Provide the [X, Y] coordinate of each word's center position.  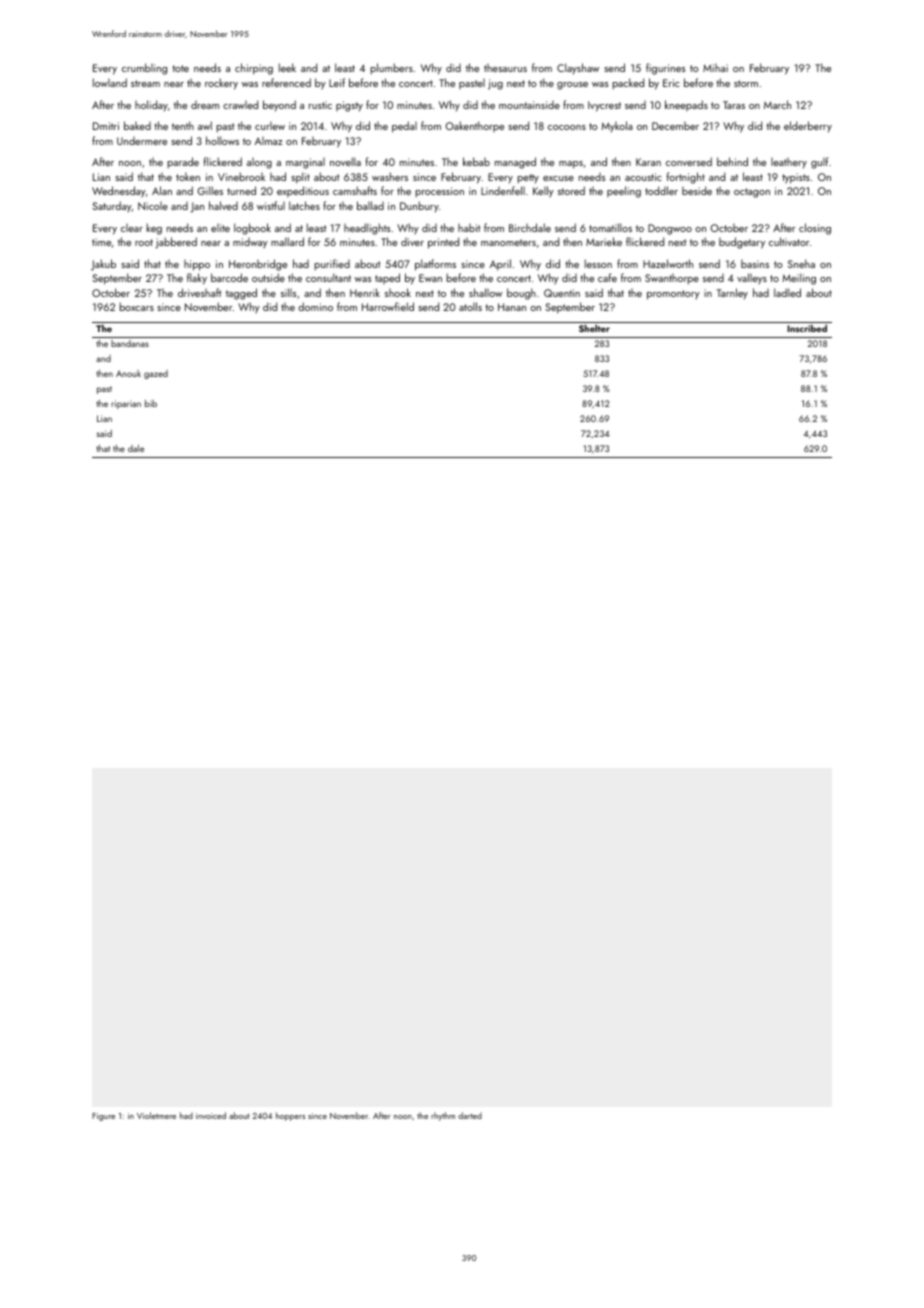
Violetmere [156, 1115]
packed [628, 84]
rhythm [443, 1116]
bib [151, 403]
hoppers [290, 1116]
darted [470, 1115]
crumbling [144, 69]
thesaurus [505, 68]
